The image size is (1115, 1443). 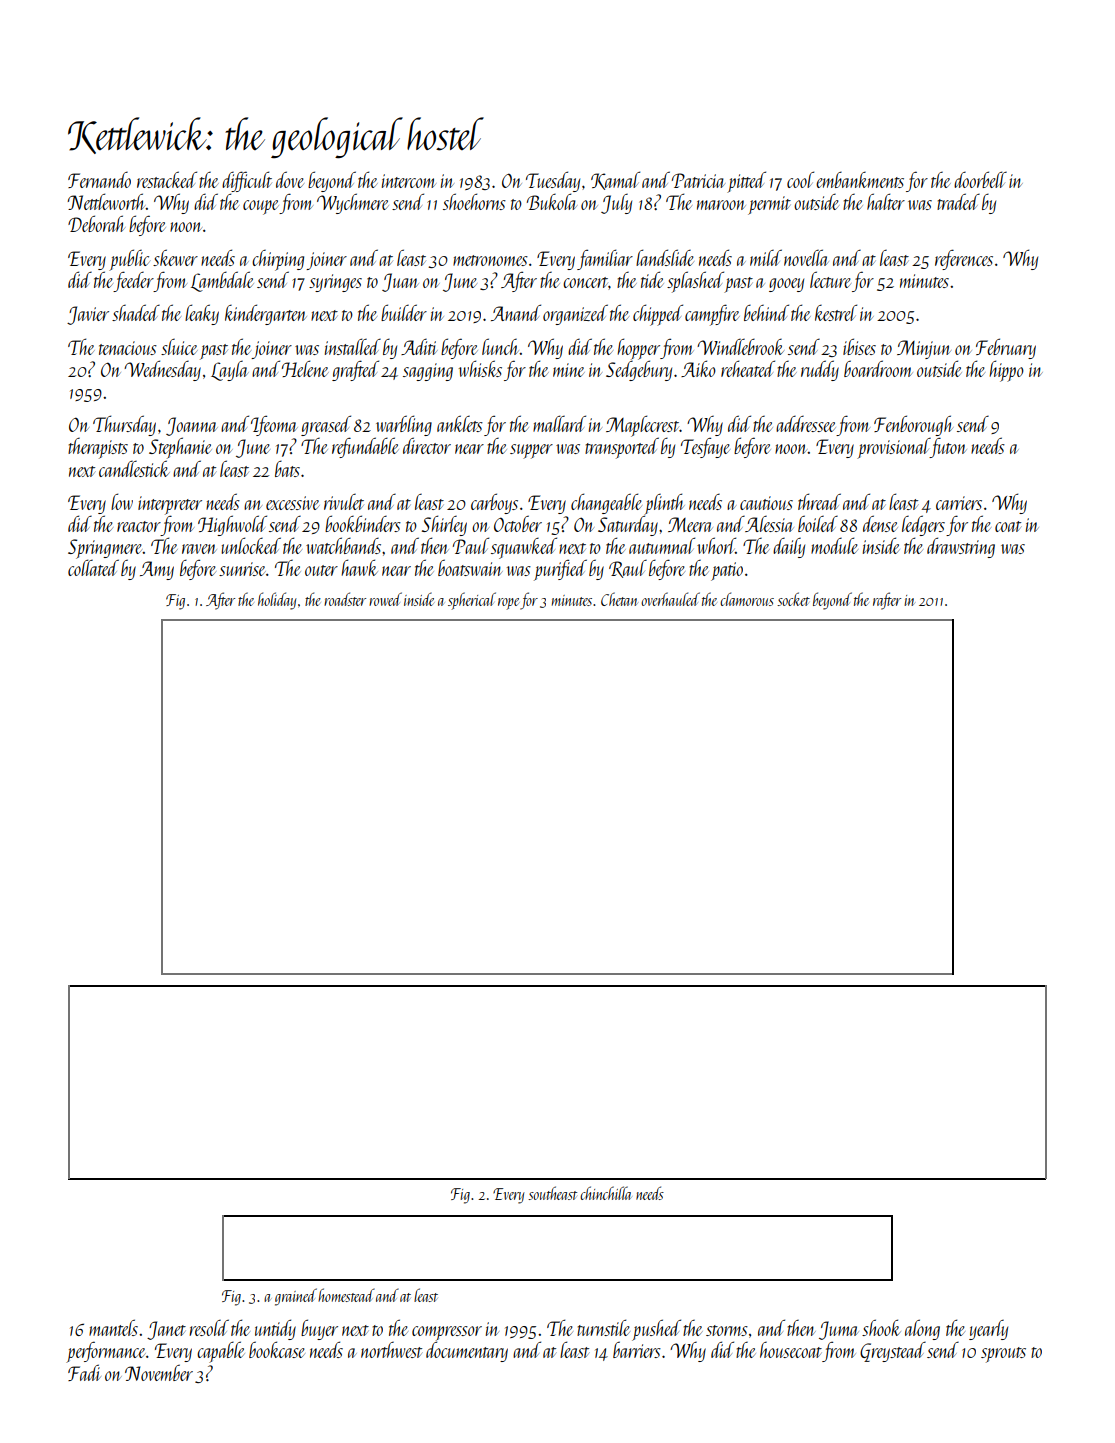 What do you see at coordinates (113, 1327) in the screenshot?
I see `mantels` at bounding box center [113, 1327].
